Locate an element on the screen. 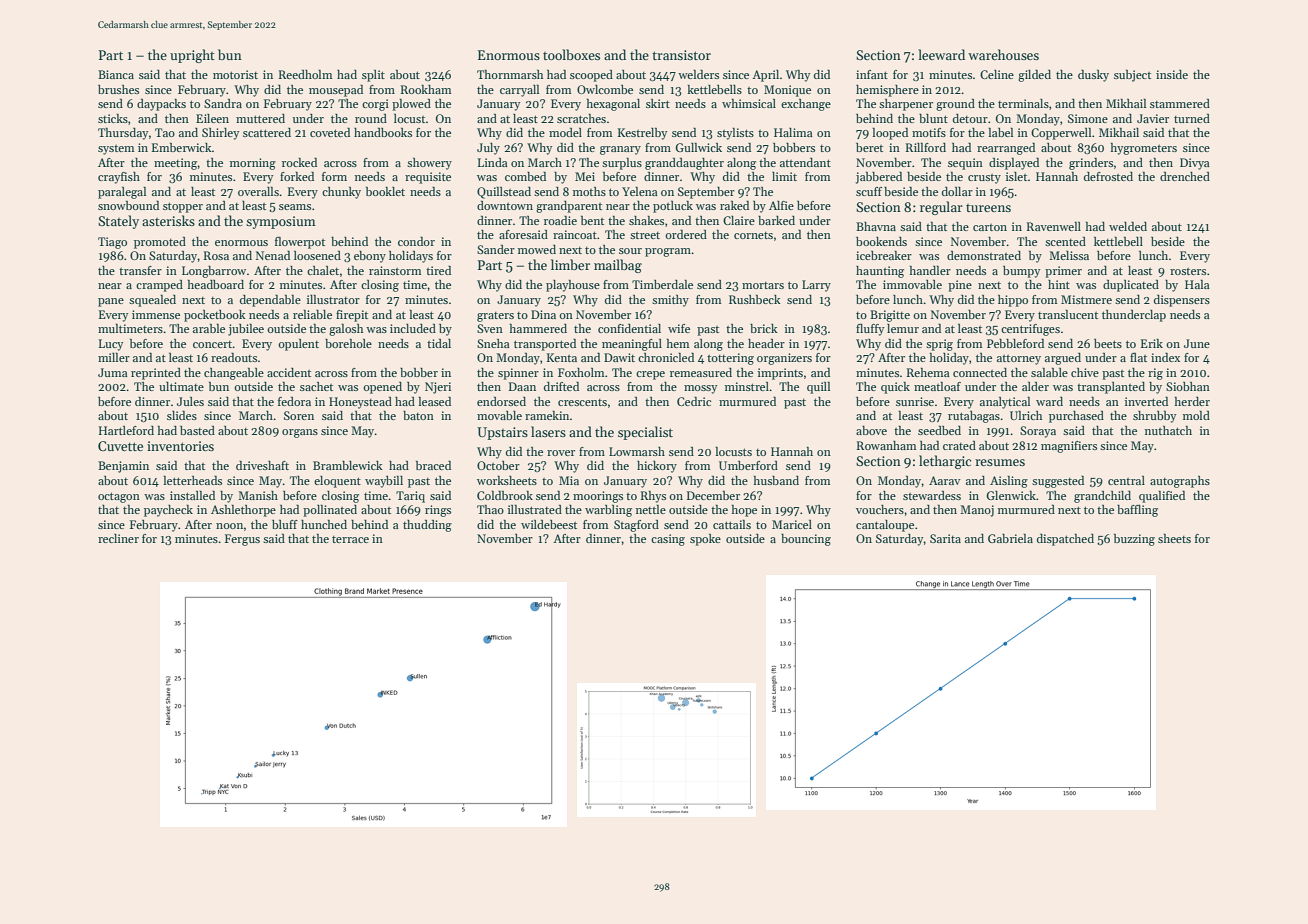 This screenshot has height=924, width=1308. lethargic is located at coordinates (945, 462).
